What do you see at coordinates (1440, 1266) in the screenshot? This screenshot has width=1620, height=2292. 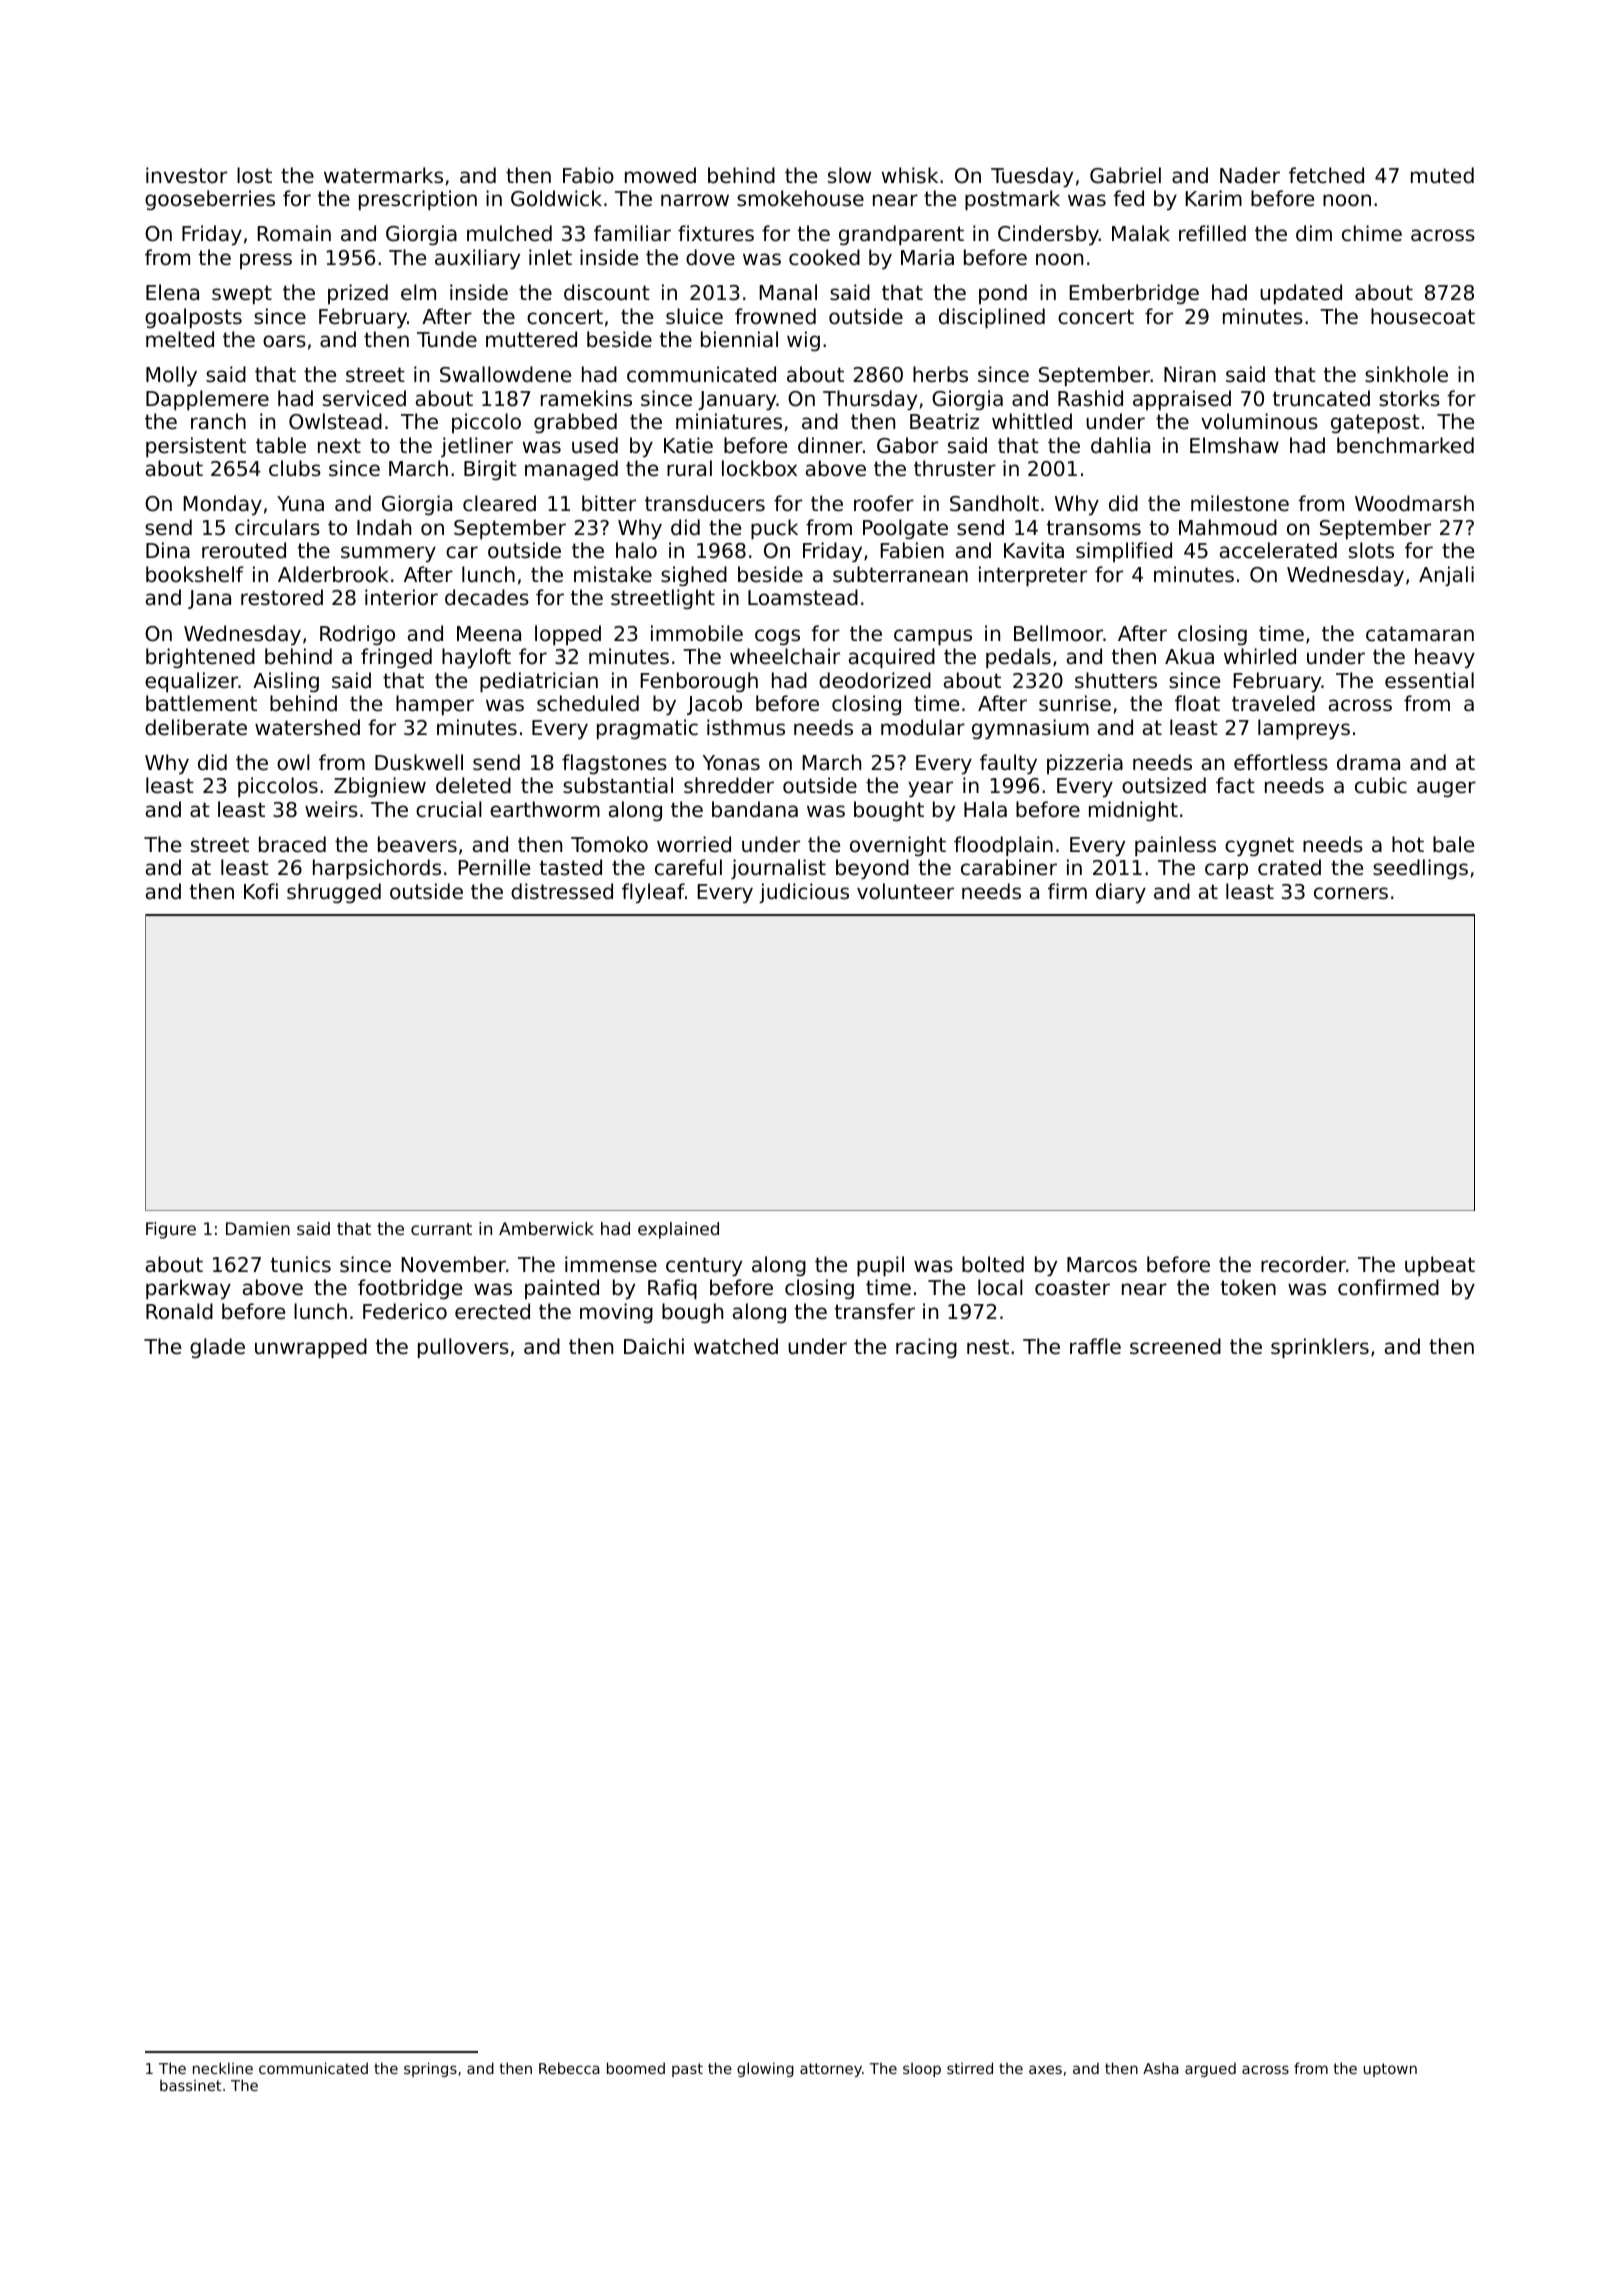 I see `upbeat` at bounding box center [1440, 1266].
